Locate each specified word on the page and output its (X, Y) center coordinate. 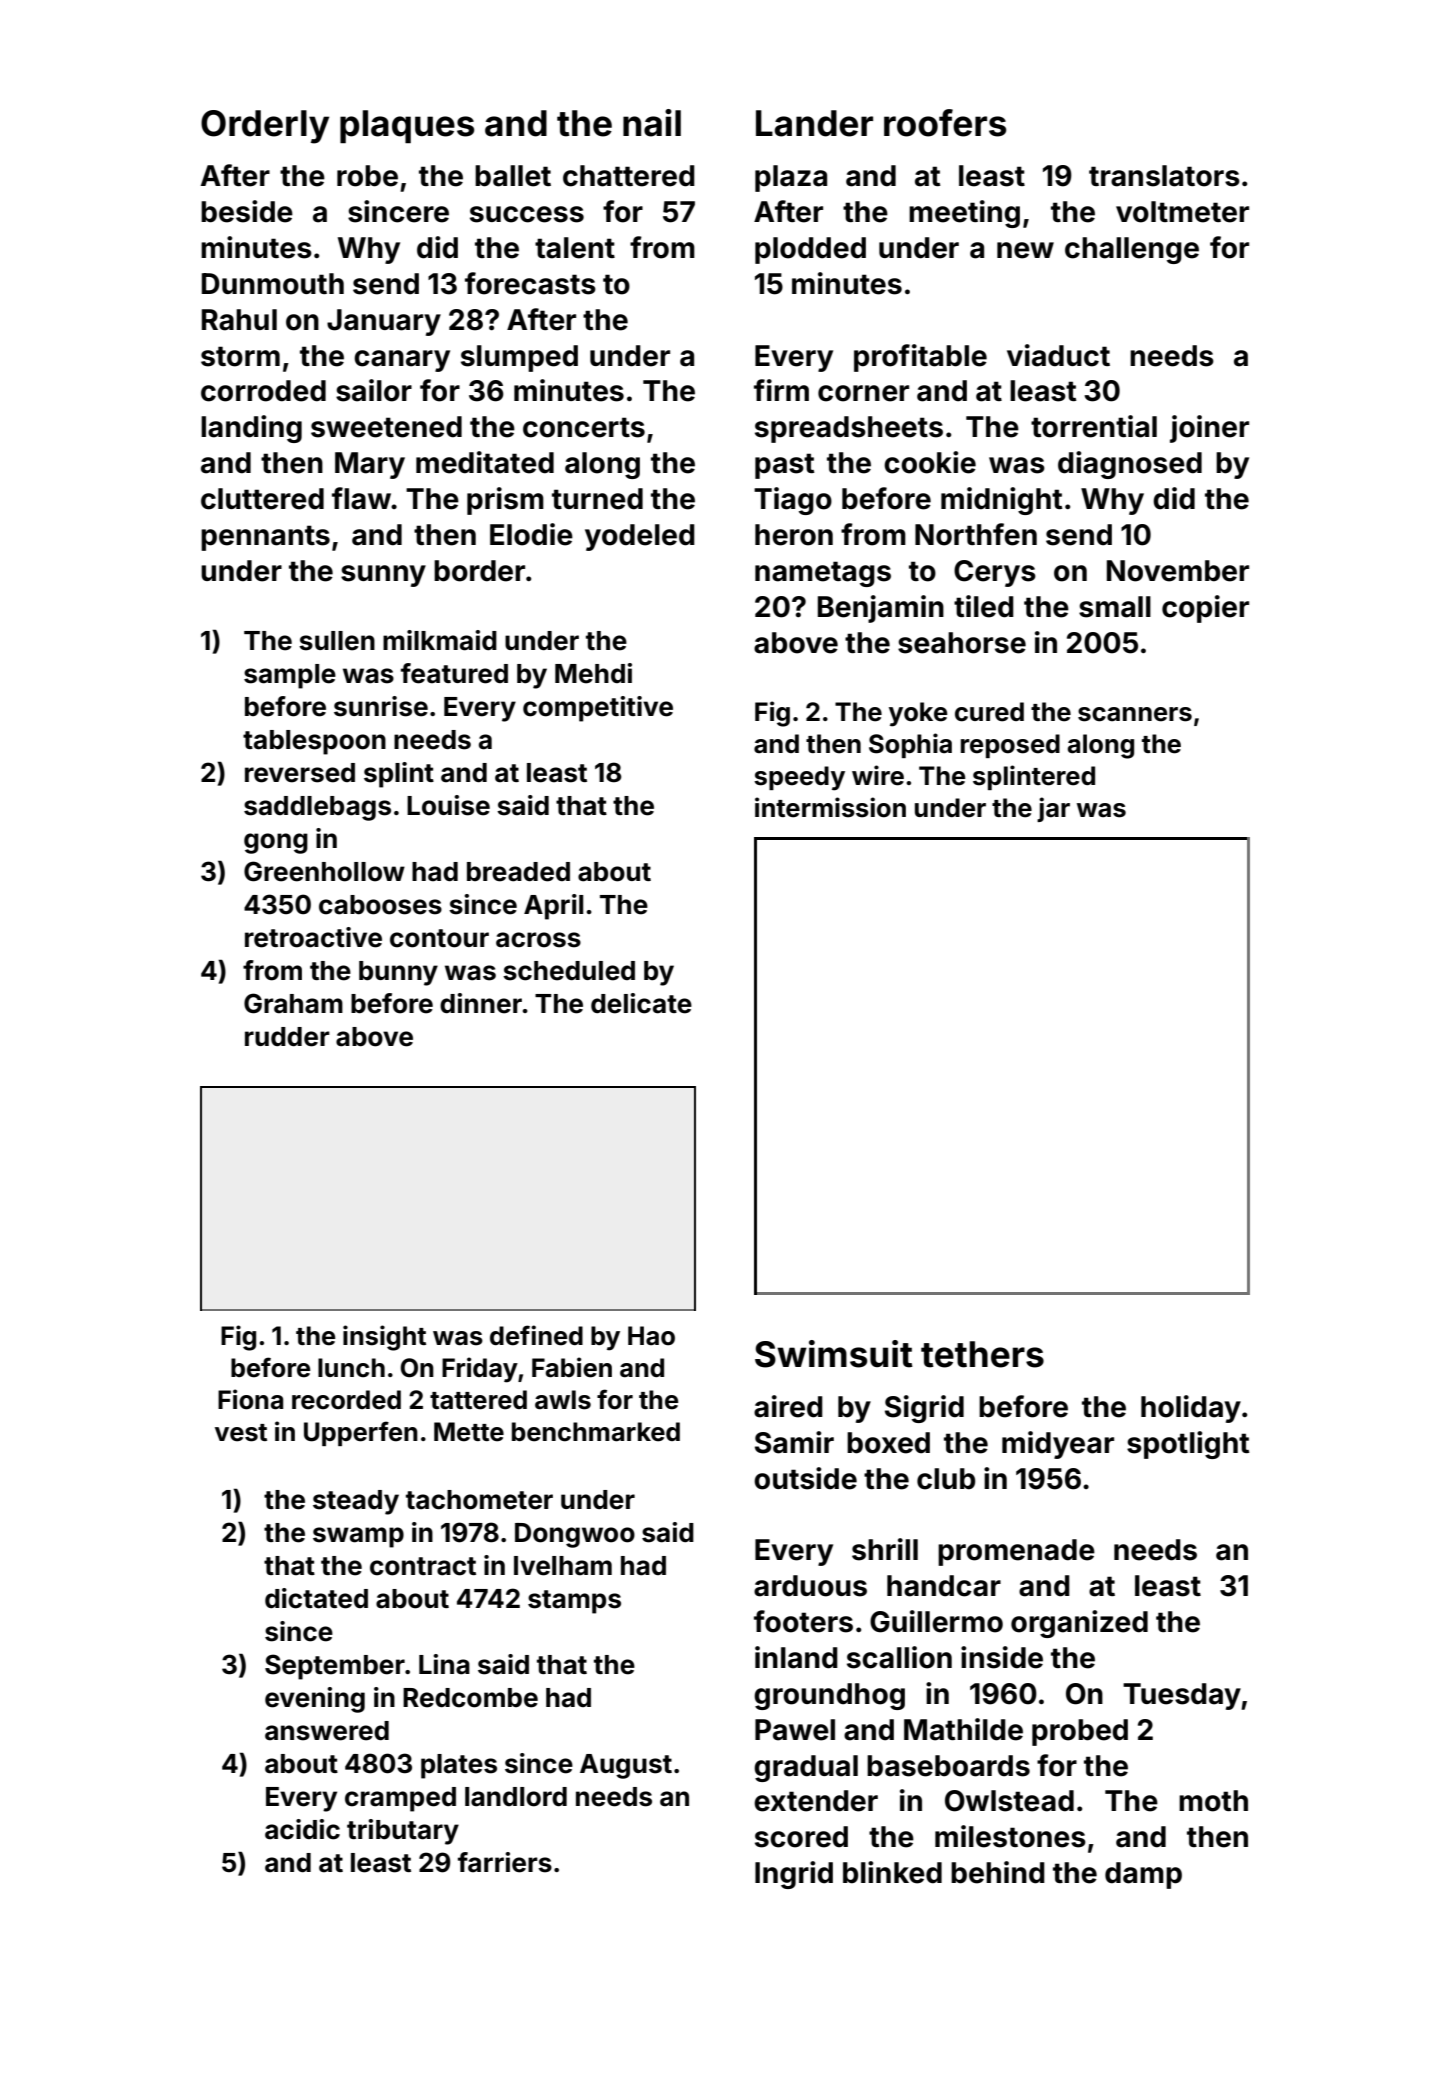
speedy (799, 778)
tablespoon (314, 742)
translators (1164, 176)
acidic (302, 1829)
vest (241, 1433)
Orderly (265, 127)
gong (276, 843)
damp (1143, 1875)
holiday (1191, 1409)
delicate (641, 1003)
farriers (505, 1862)
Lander (814, 123)
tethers (982, 1354)
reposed (1010, 746)
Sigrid (924, 1409)
